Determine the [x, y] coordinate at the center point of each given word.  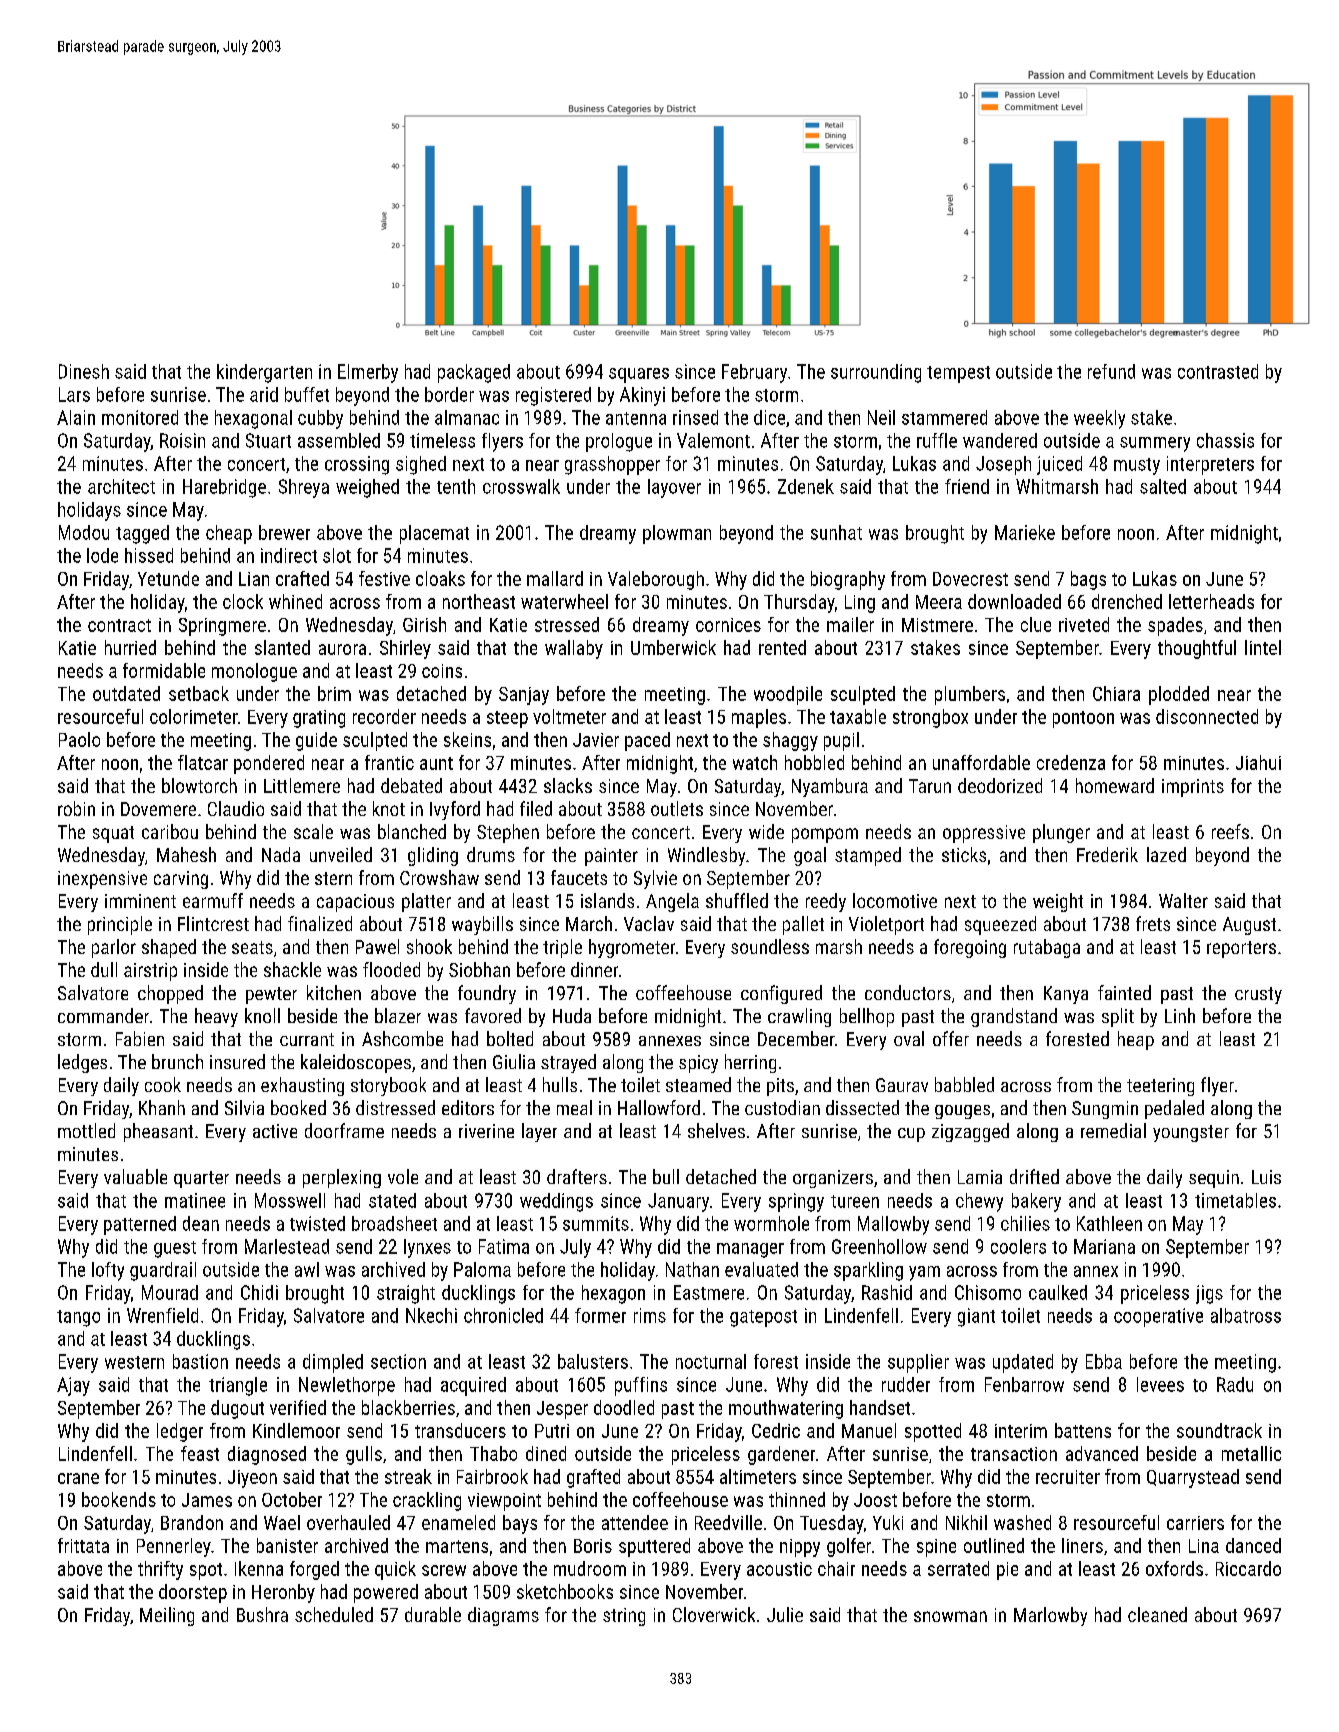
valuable [135, 1176]
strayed [568, 1063]
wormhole [771, 1223]
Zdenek [806, 486]
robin [76, 808]
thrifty [160, 1570]
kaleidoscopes [356, 1063]
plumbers [970, 695]
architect [121, 486]
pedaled [1174, 1109]
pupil [841, 741]
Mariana [1104, 1246]
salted [1163, 486]
